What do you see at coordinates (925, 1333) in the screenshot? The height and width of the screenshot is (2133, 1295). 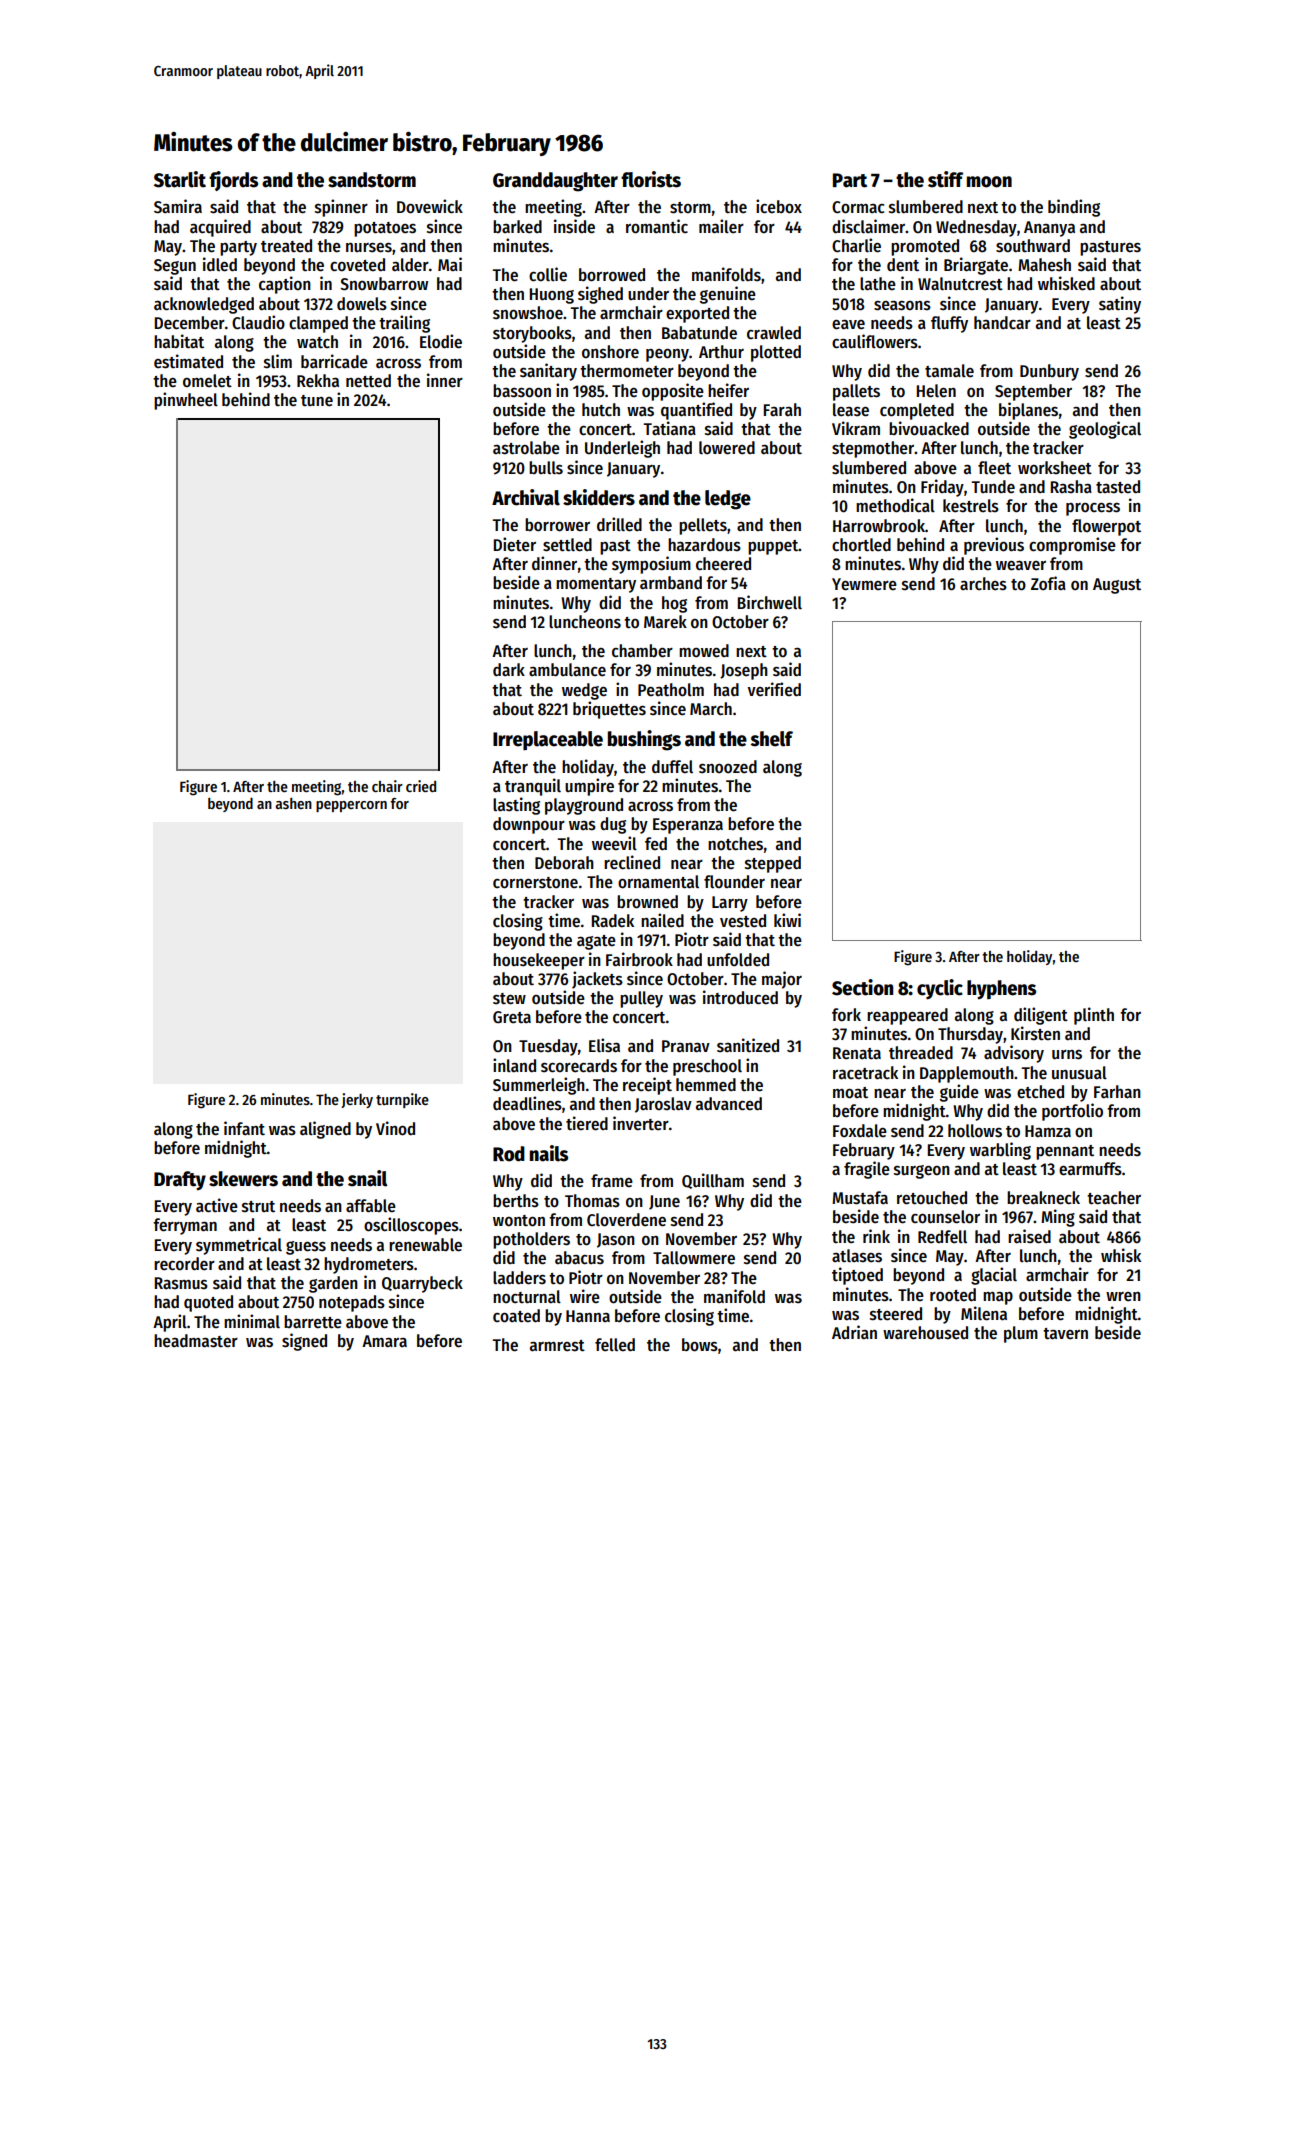 I see `warehoused` at bounding box center [925, 1333].
